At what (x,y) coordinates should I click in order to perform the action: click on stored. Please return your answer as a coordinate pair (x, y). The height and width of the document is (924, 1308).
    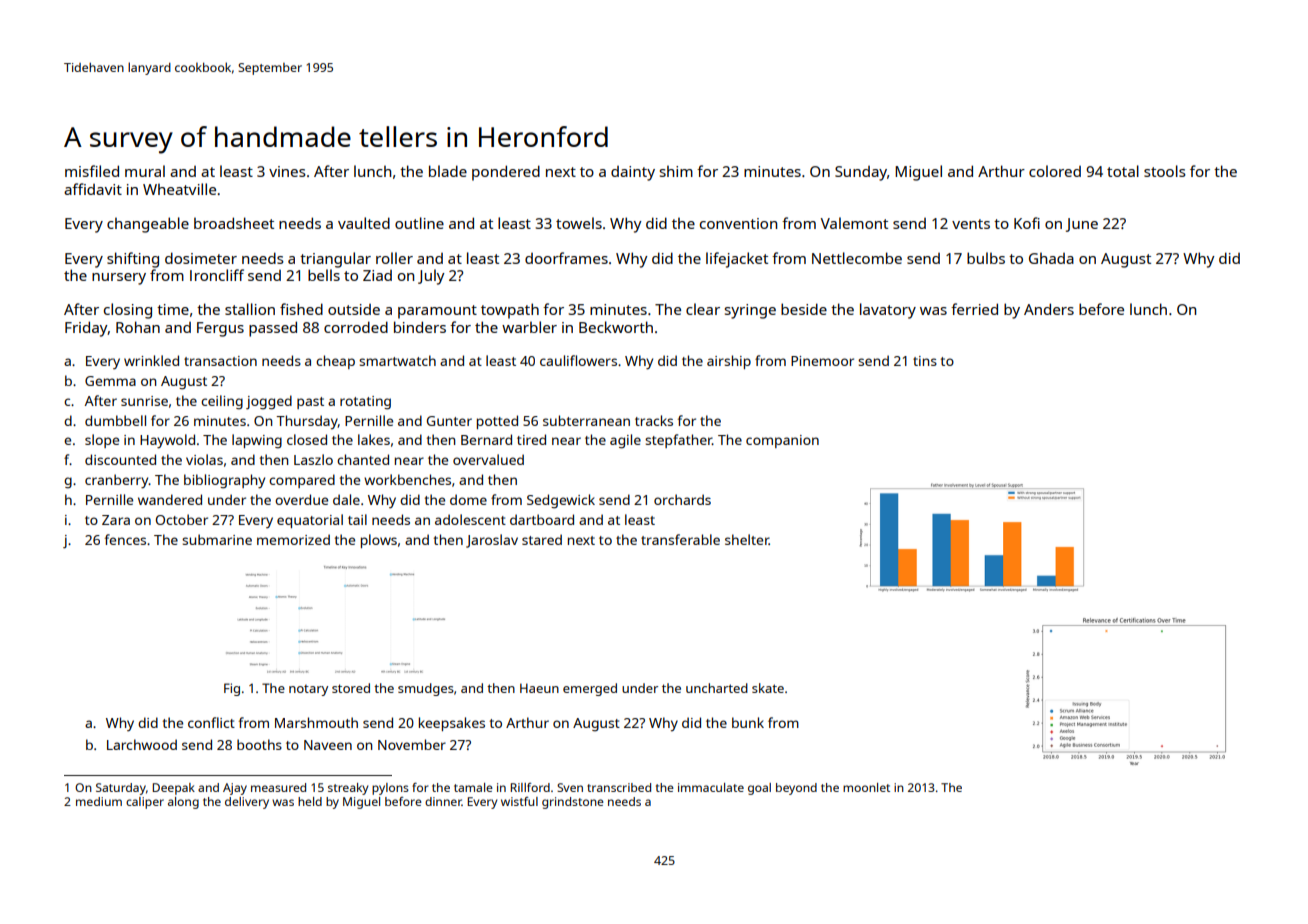
    Looking at the image, I should click on (351, 688).
